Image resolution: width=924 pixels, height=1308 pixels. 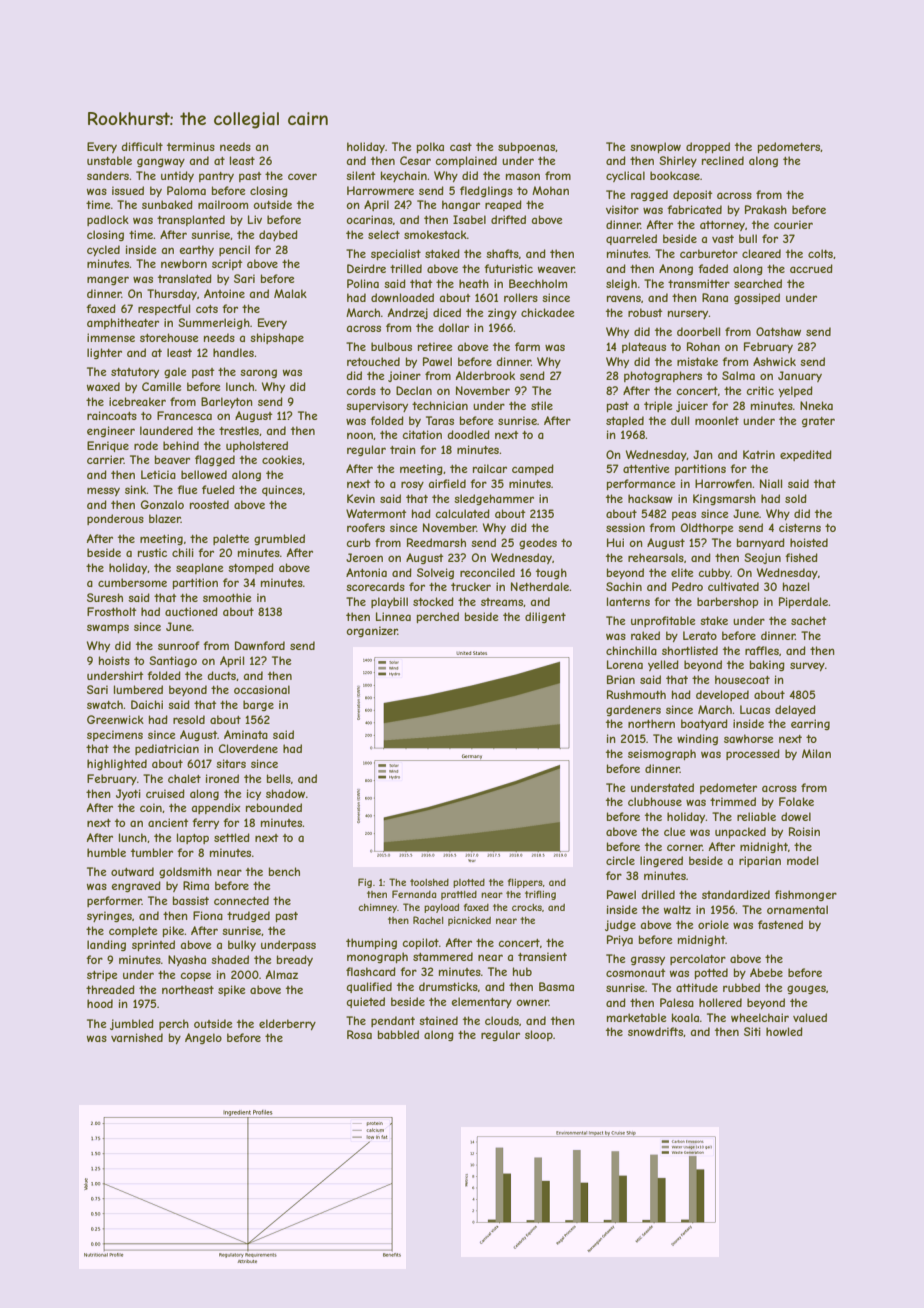 I want to click on Nyasha, so click(x=187, y=960).
